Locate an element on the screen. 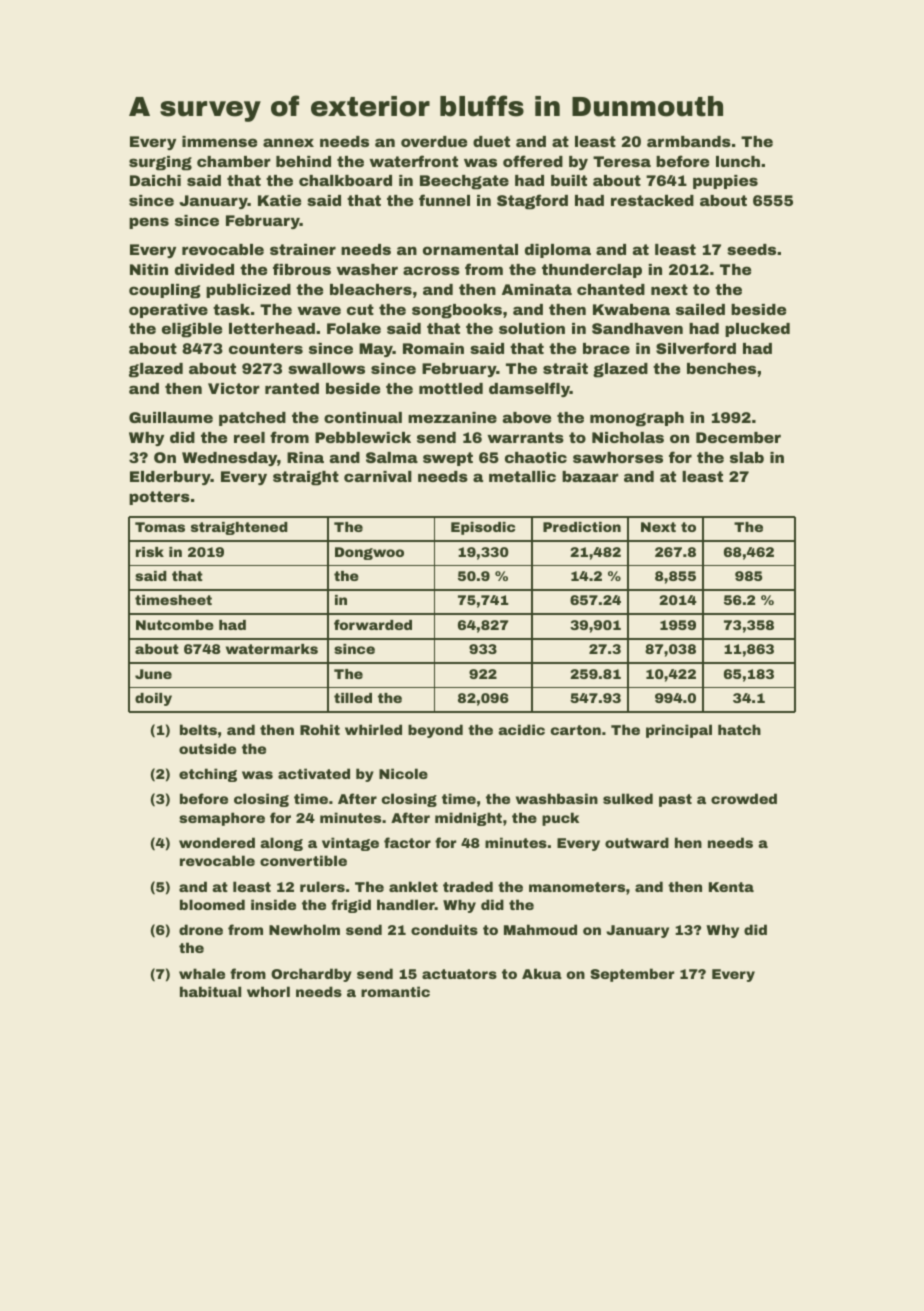 This screenshot has width=924, height=1311. behind is located at coordinates (303, 161).
